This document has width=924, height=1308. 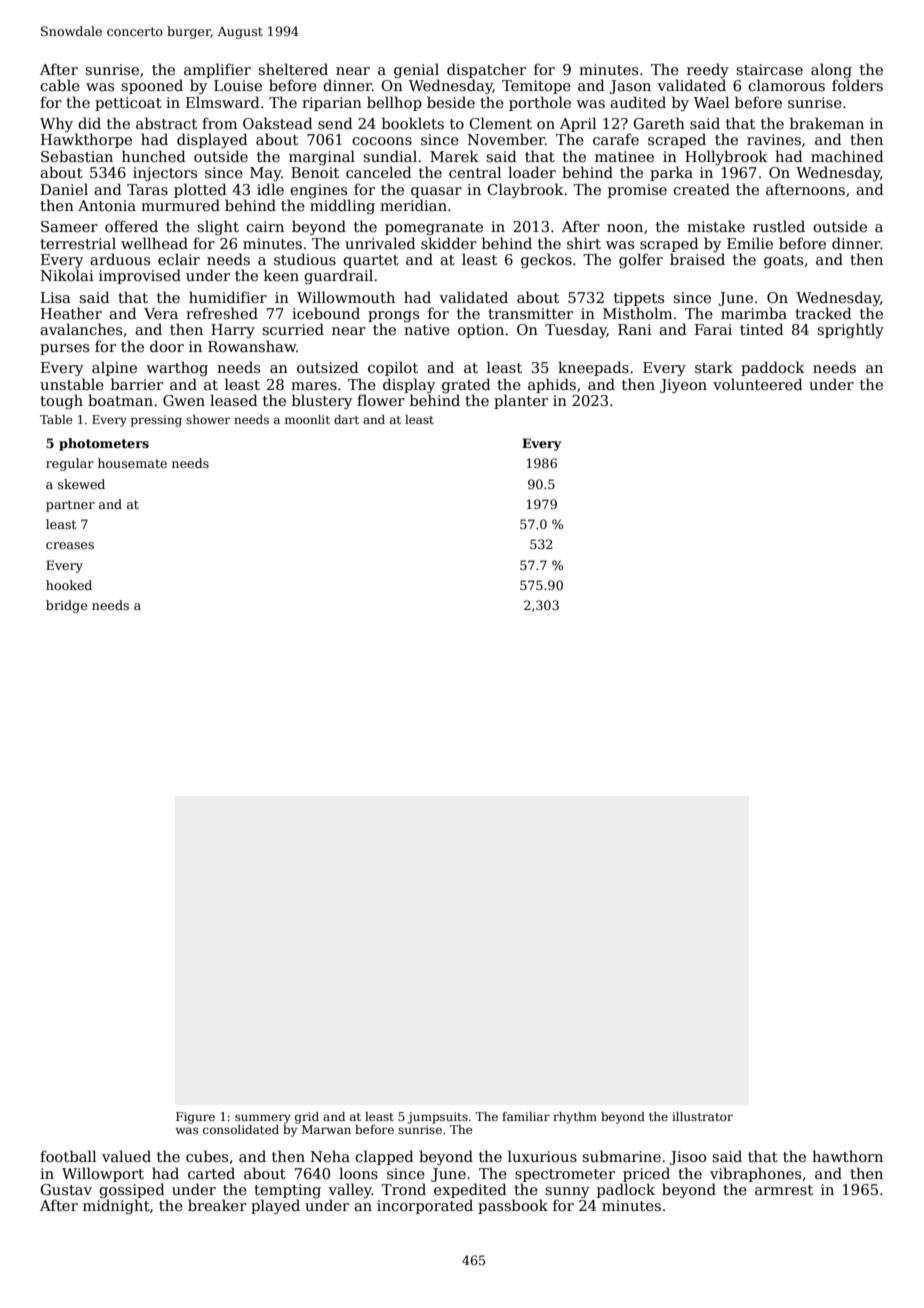 I want to click on illustrator, so click(x=702, y=1116).
